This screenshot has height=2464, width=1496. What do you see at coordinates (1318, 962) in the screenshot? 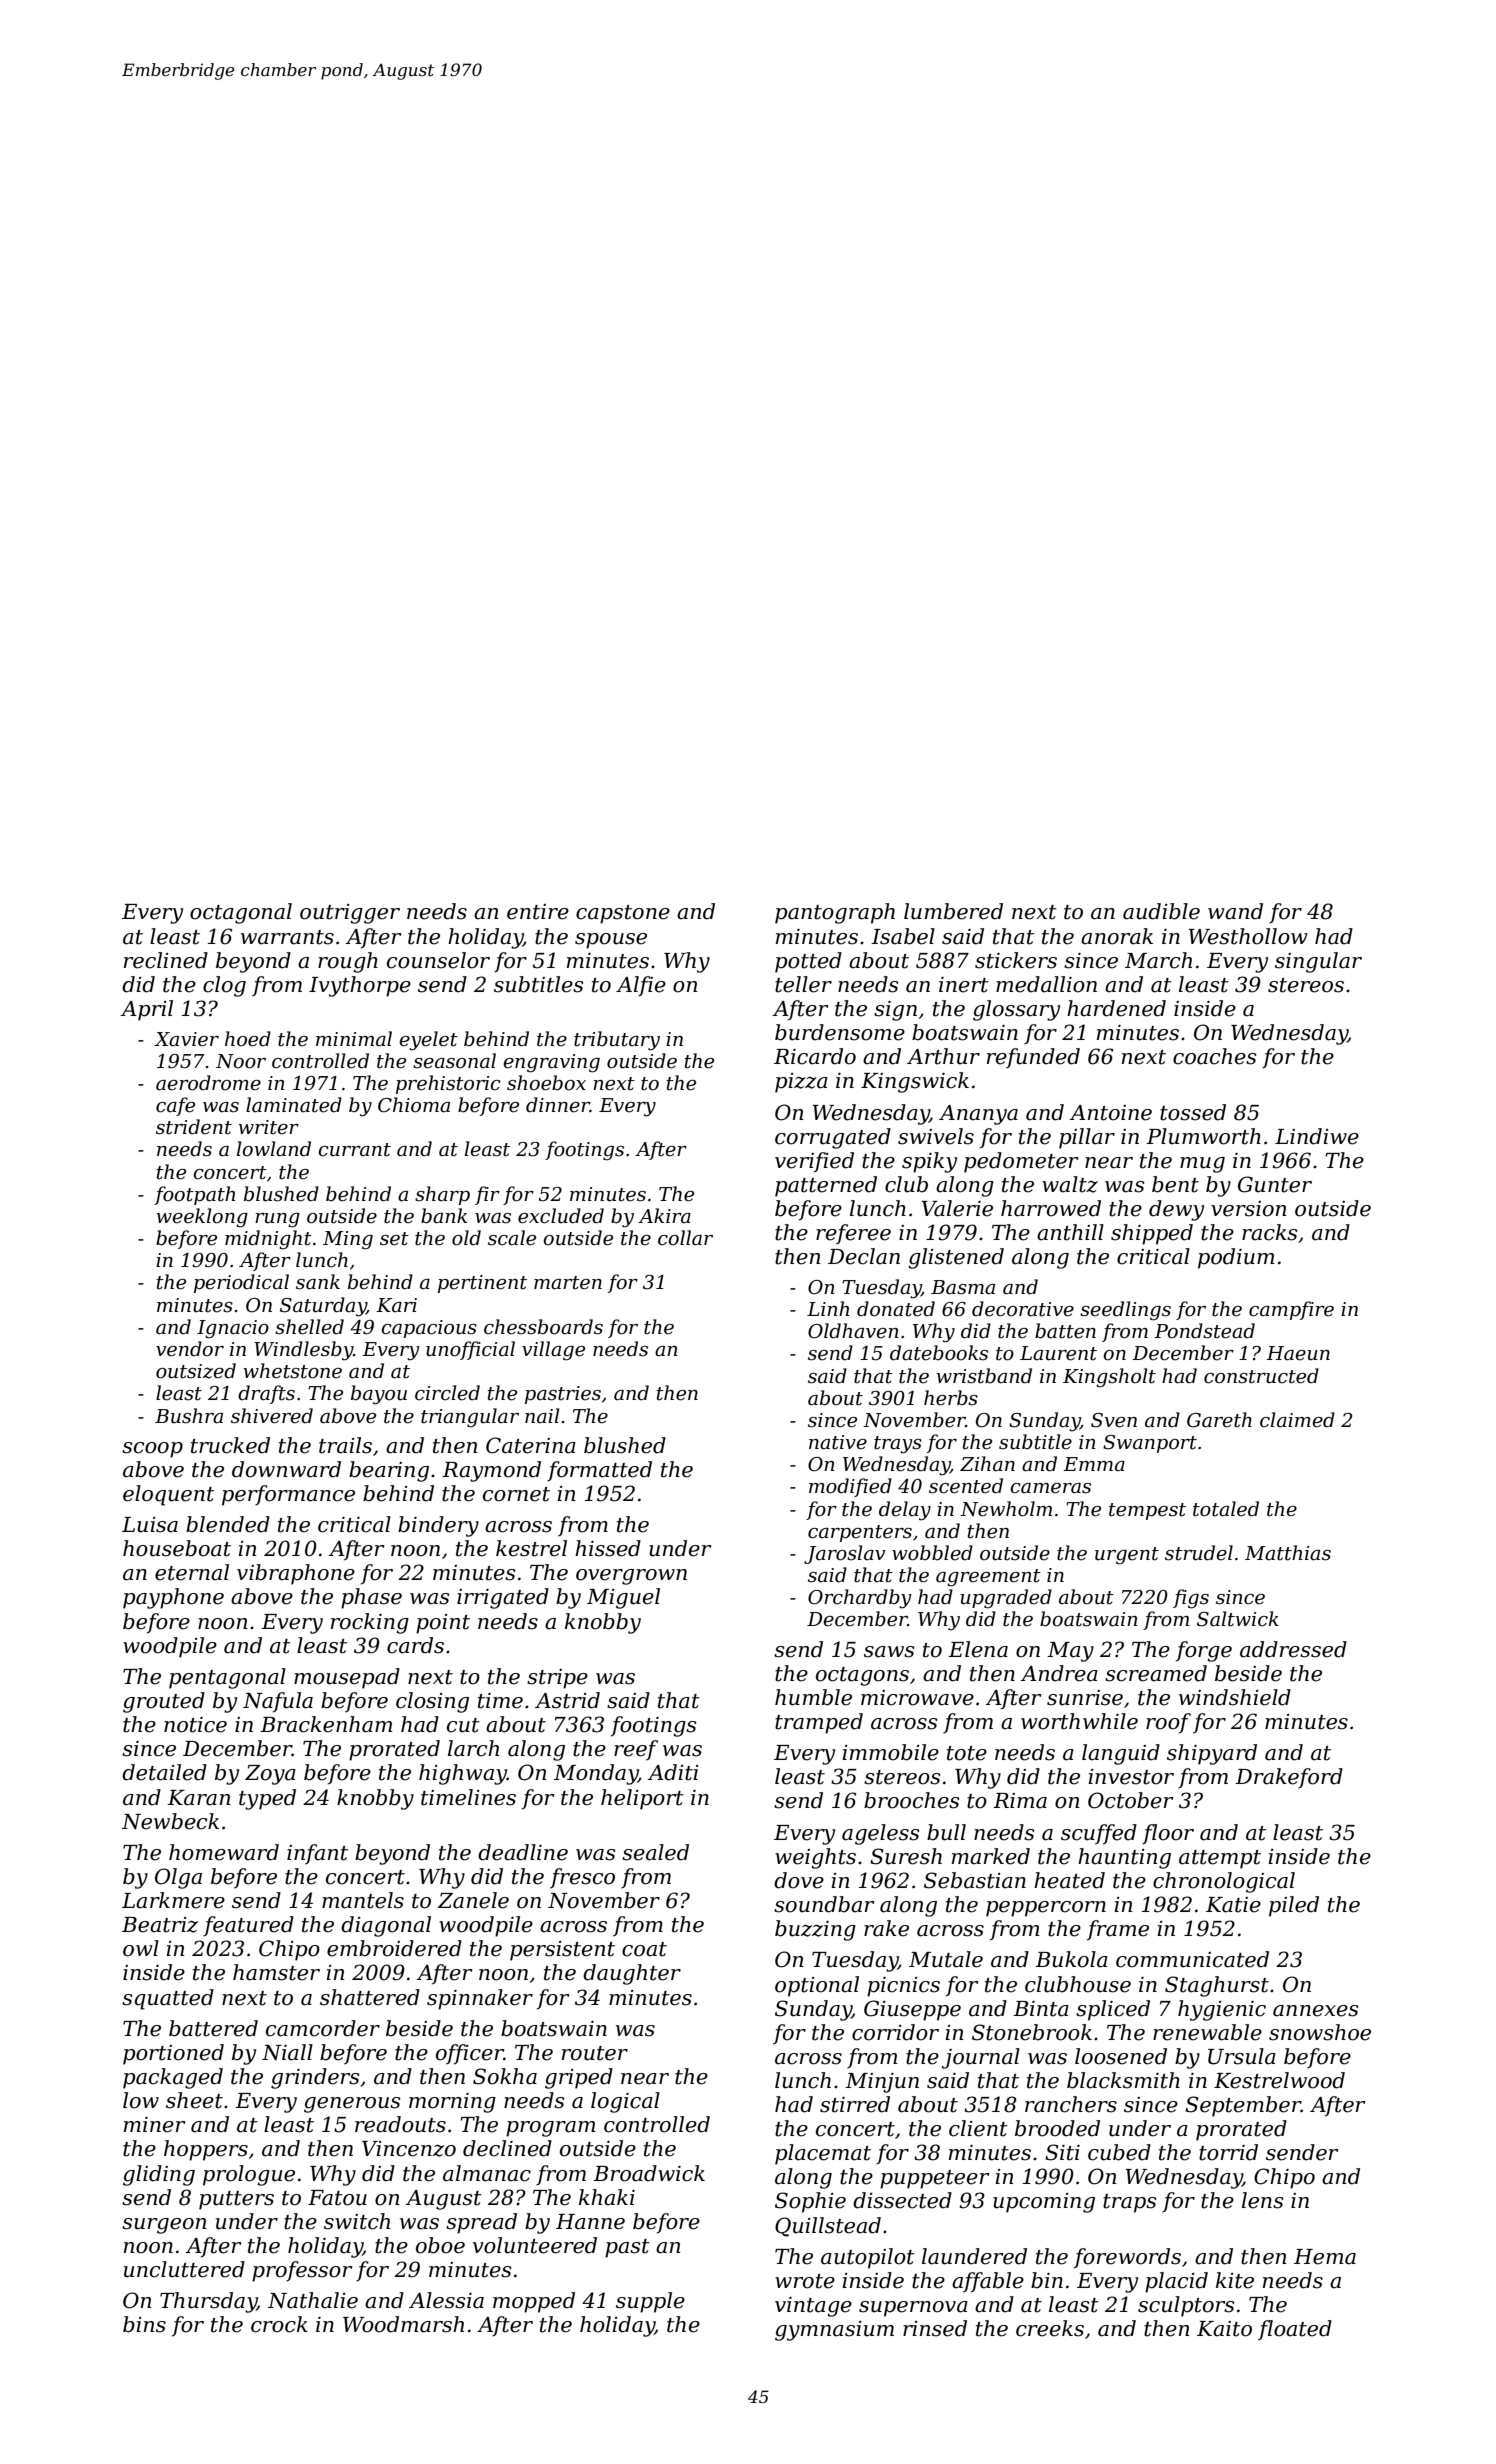
I see `singular` at bounding box center [1318, 962].
